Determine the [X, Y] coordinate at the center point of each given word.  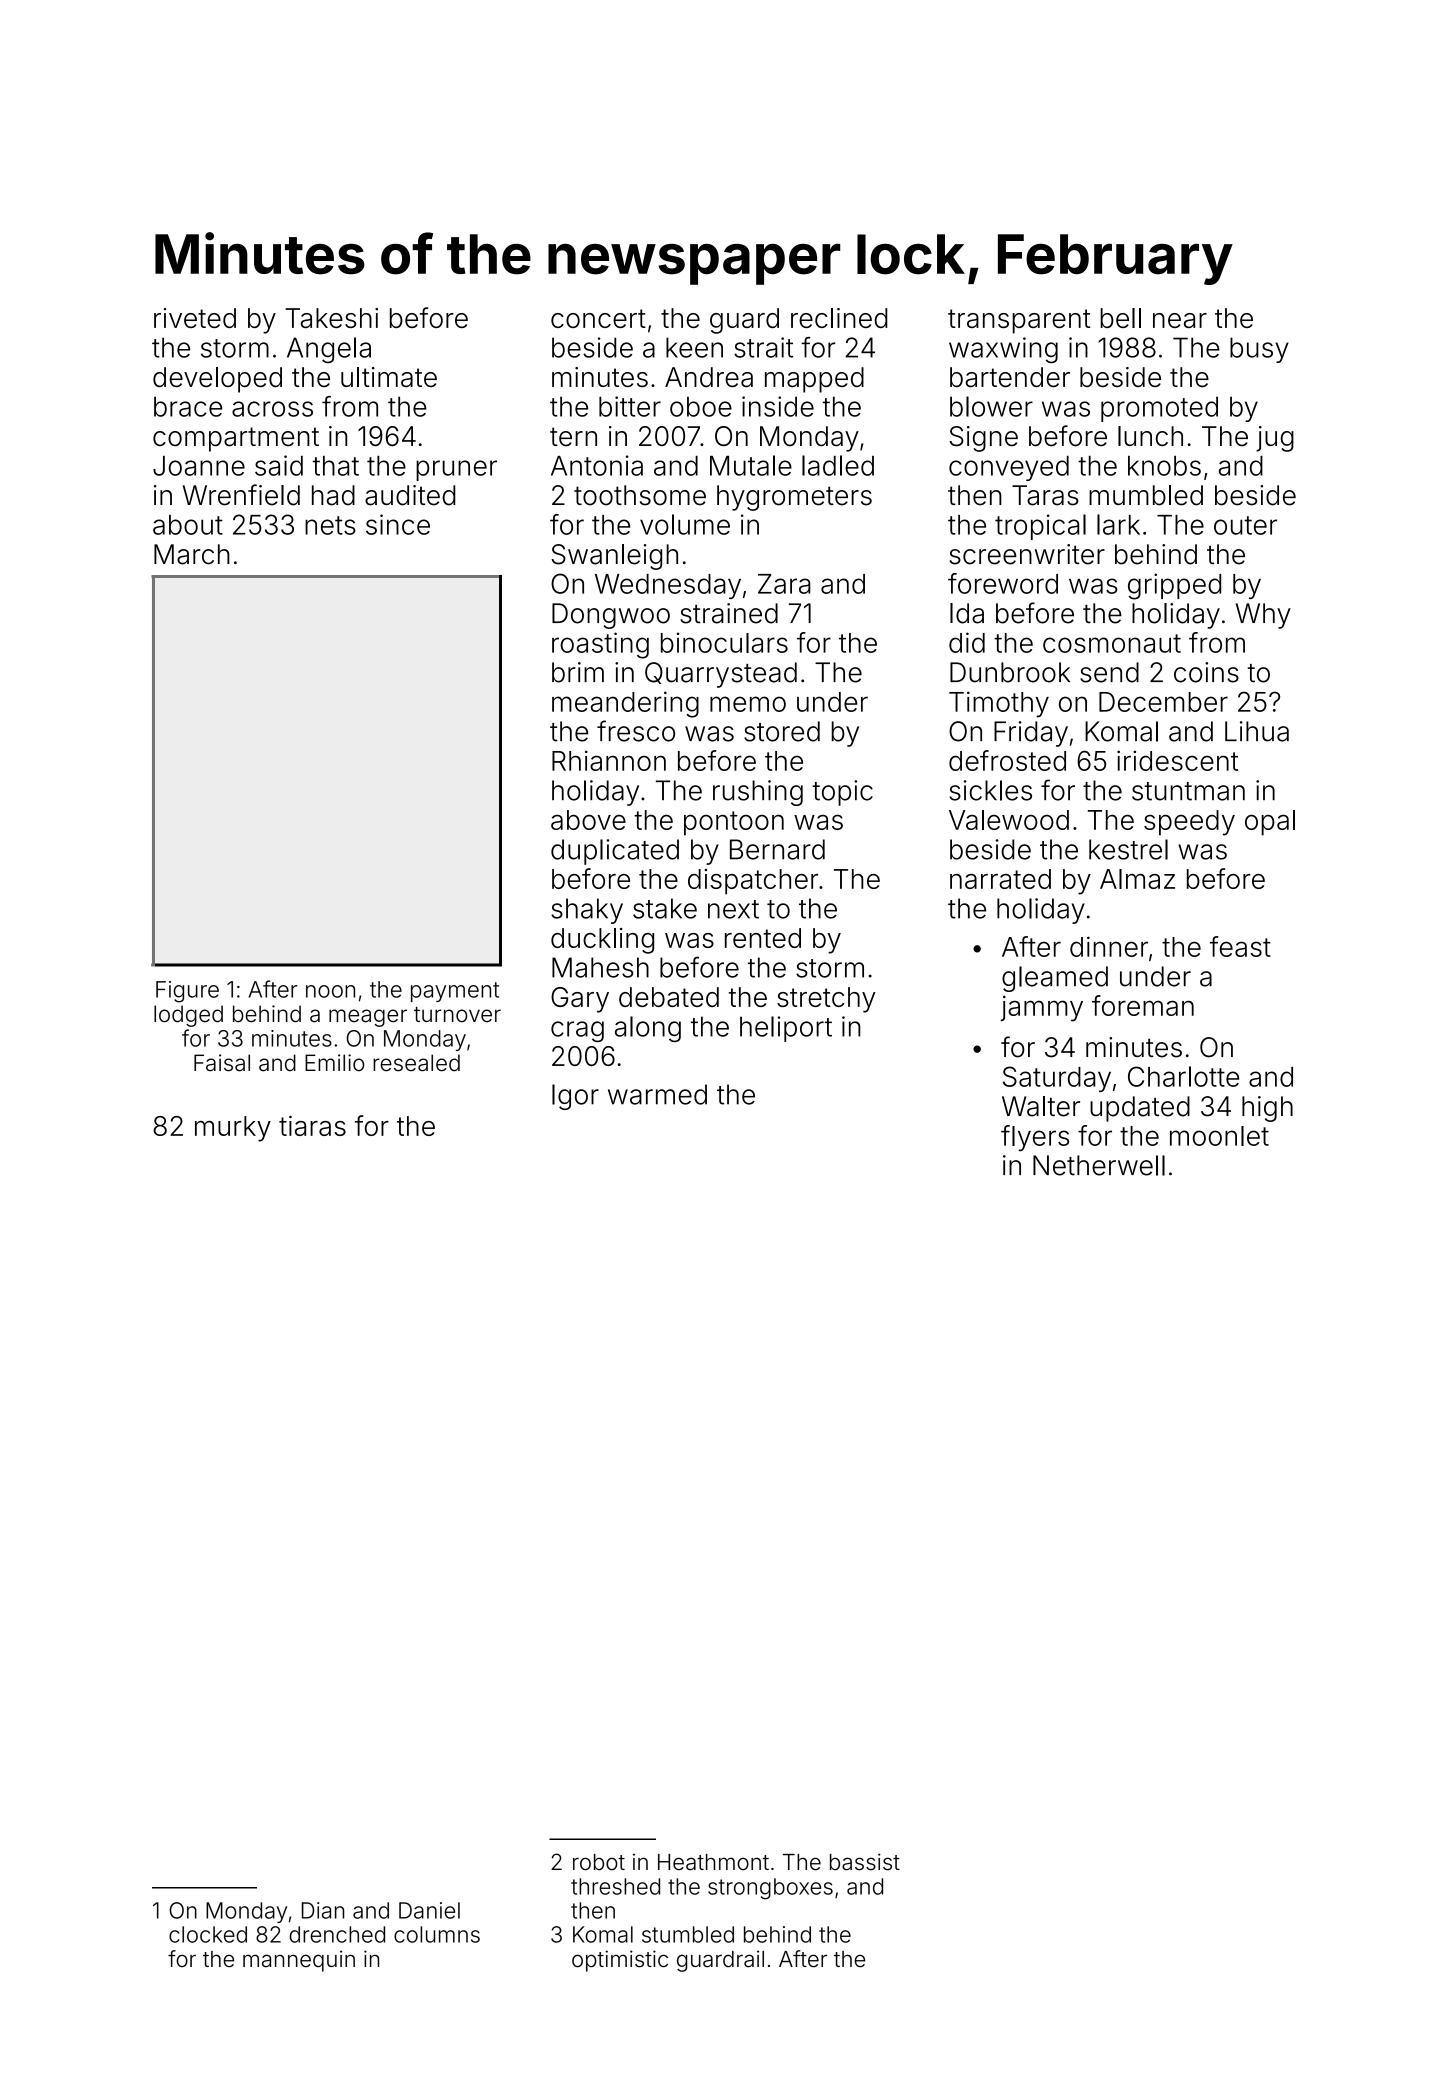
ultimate [389, 377]
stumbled [688, 1934]
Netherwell [1099, 1165]
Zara [784, 584]
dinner [1109, 946]
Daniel [429, 1910]
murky [233, 1129]
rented [763, 938]
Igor [575, 1097]
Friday [1031, 734]
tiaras [312, 1126]
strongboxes [770, 1889]
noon [330, 991]
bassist [865, 1862]
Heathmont [713, 1862]
